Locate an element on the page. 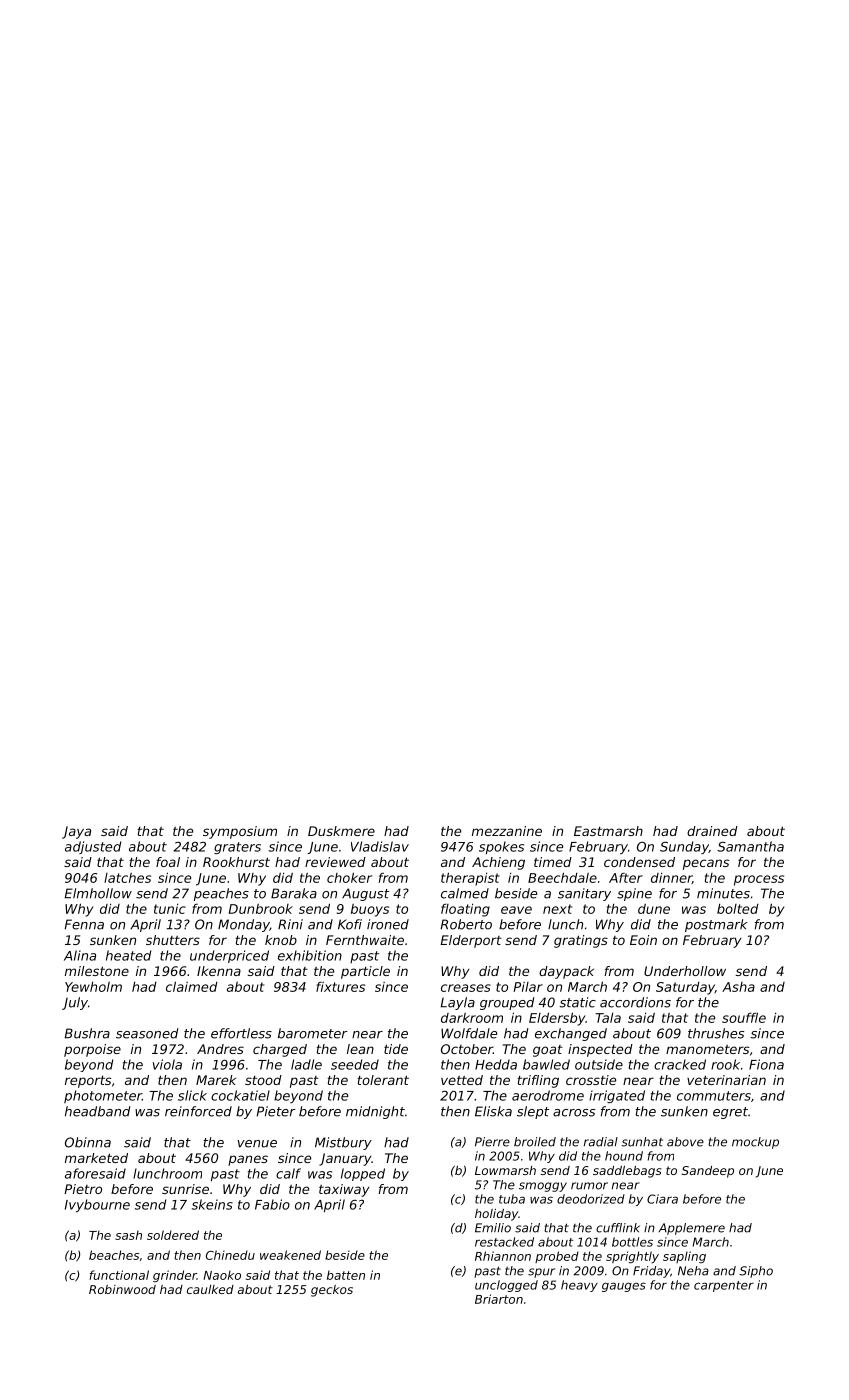 This image has width=849, height=1400. venue is located at coordinates (257, 1144).
